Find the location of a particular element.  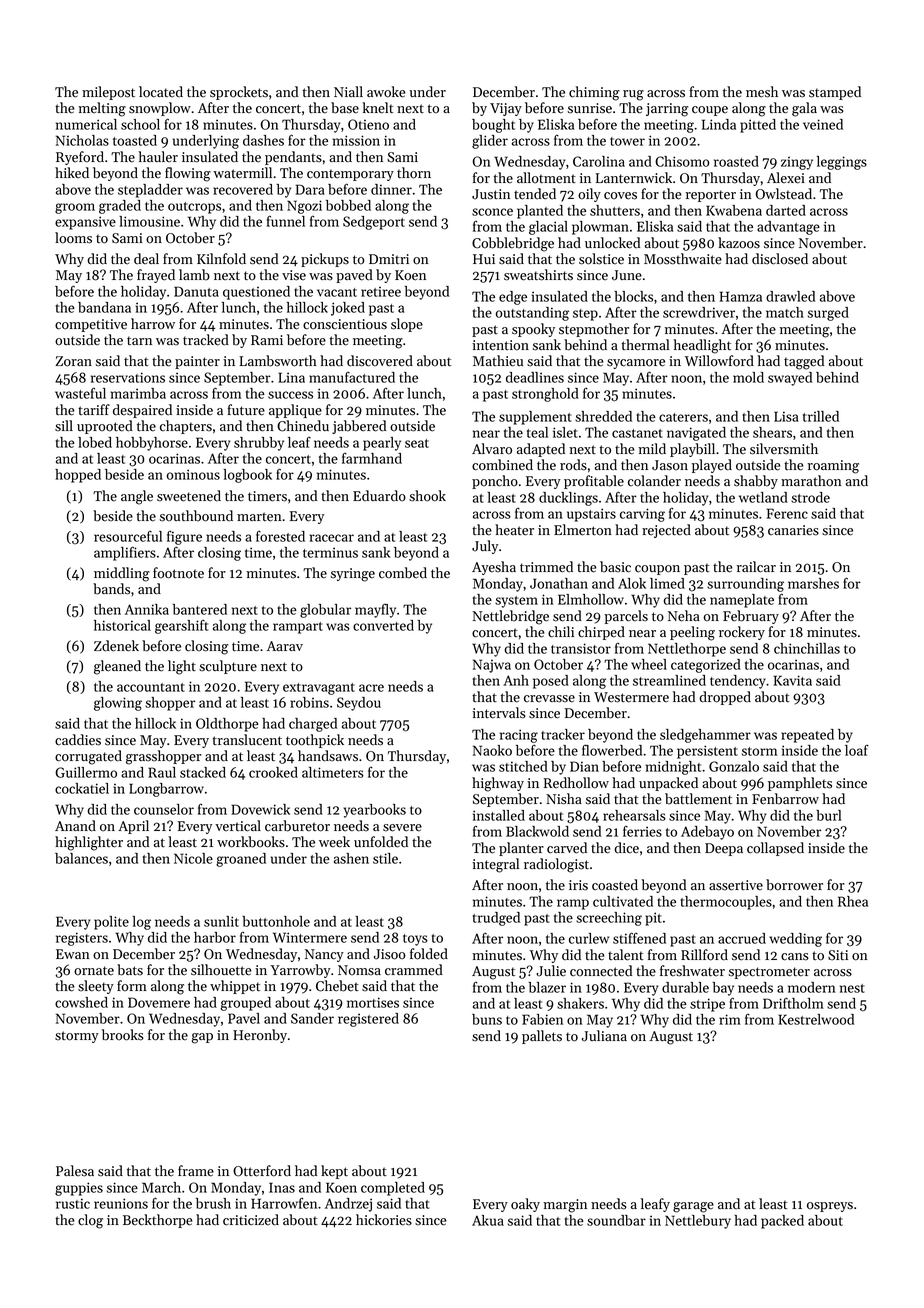

polite is located at coordinates (111, 923).
